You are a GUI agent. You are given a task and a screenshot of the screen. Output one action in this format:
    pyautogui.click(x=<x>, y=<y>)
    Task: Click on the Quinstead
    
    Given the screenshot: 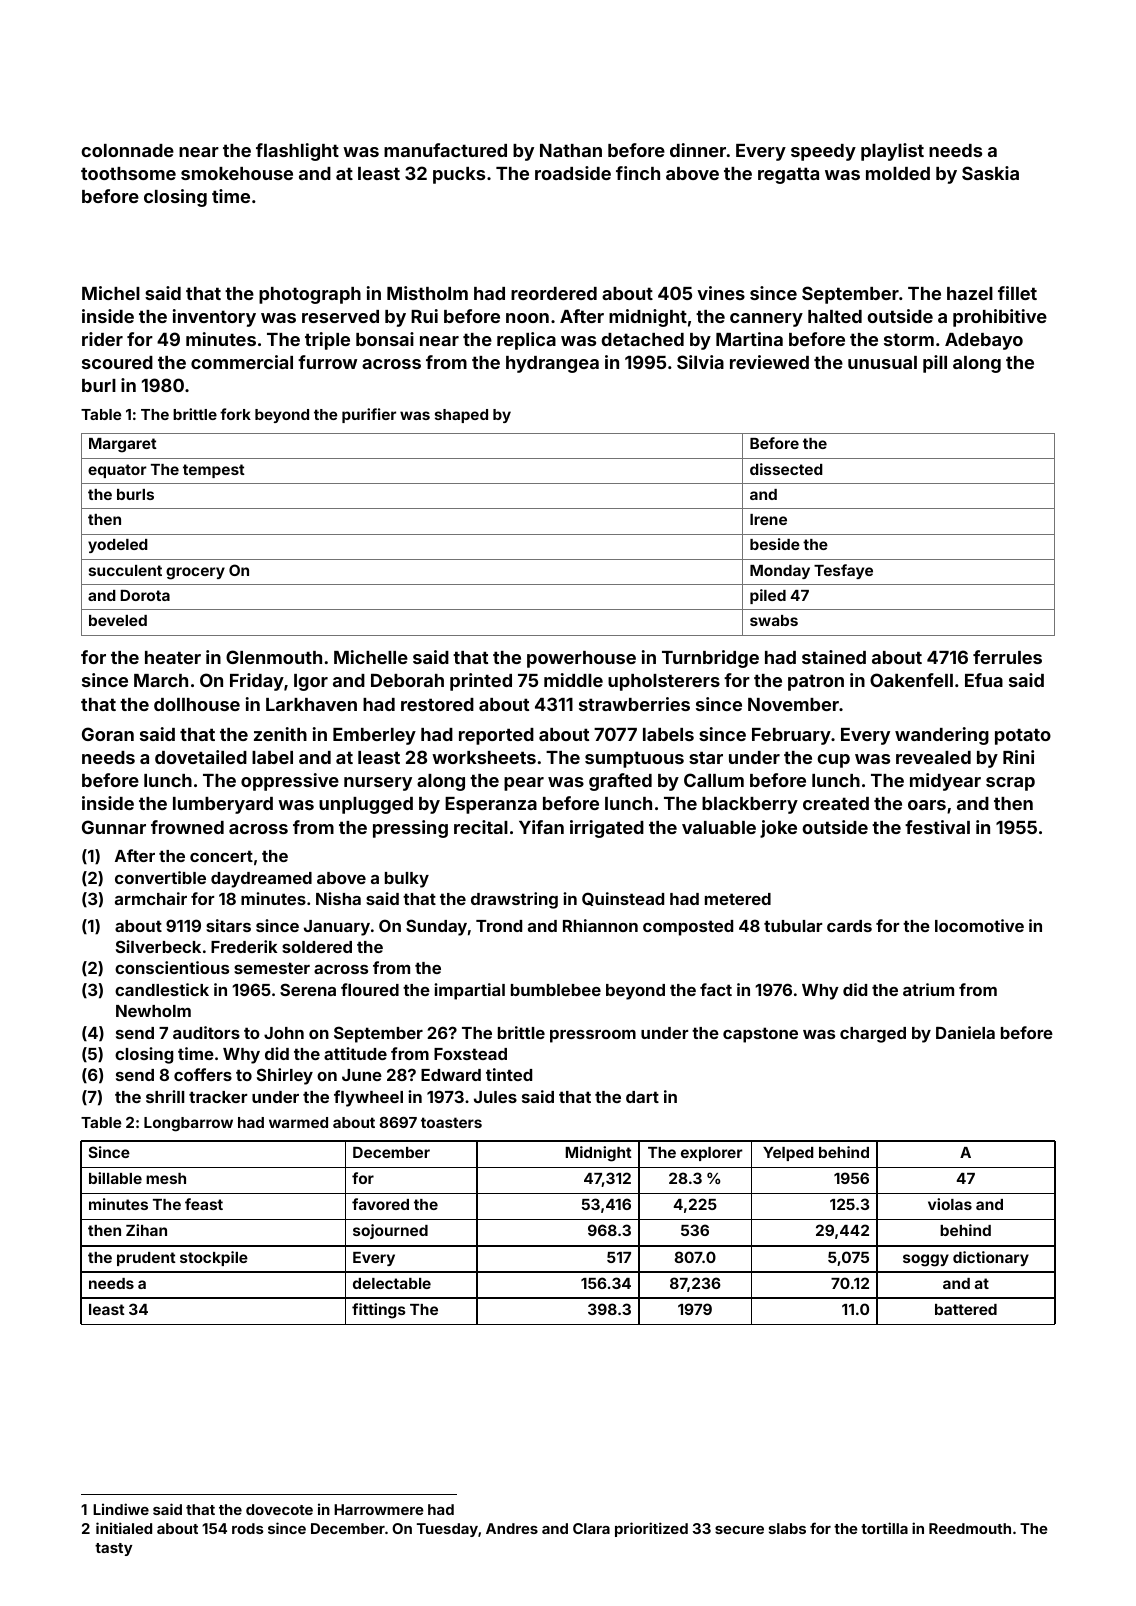 What is the action you would take?
    pyautogui.click(x=623, y=899)
